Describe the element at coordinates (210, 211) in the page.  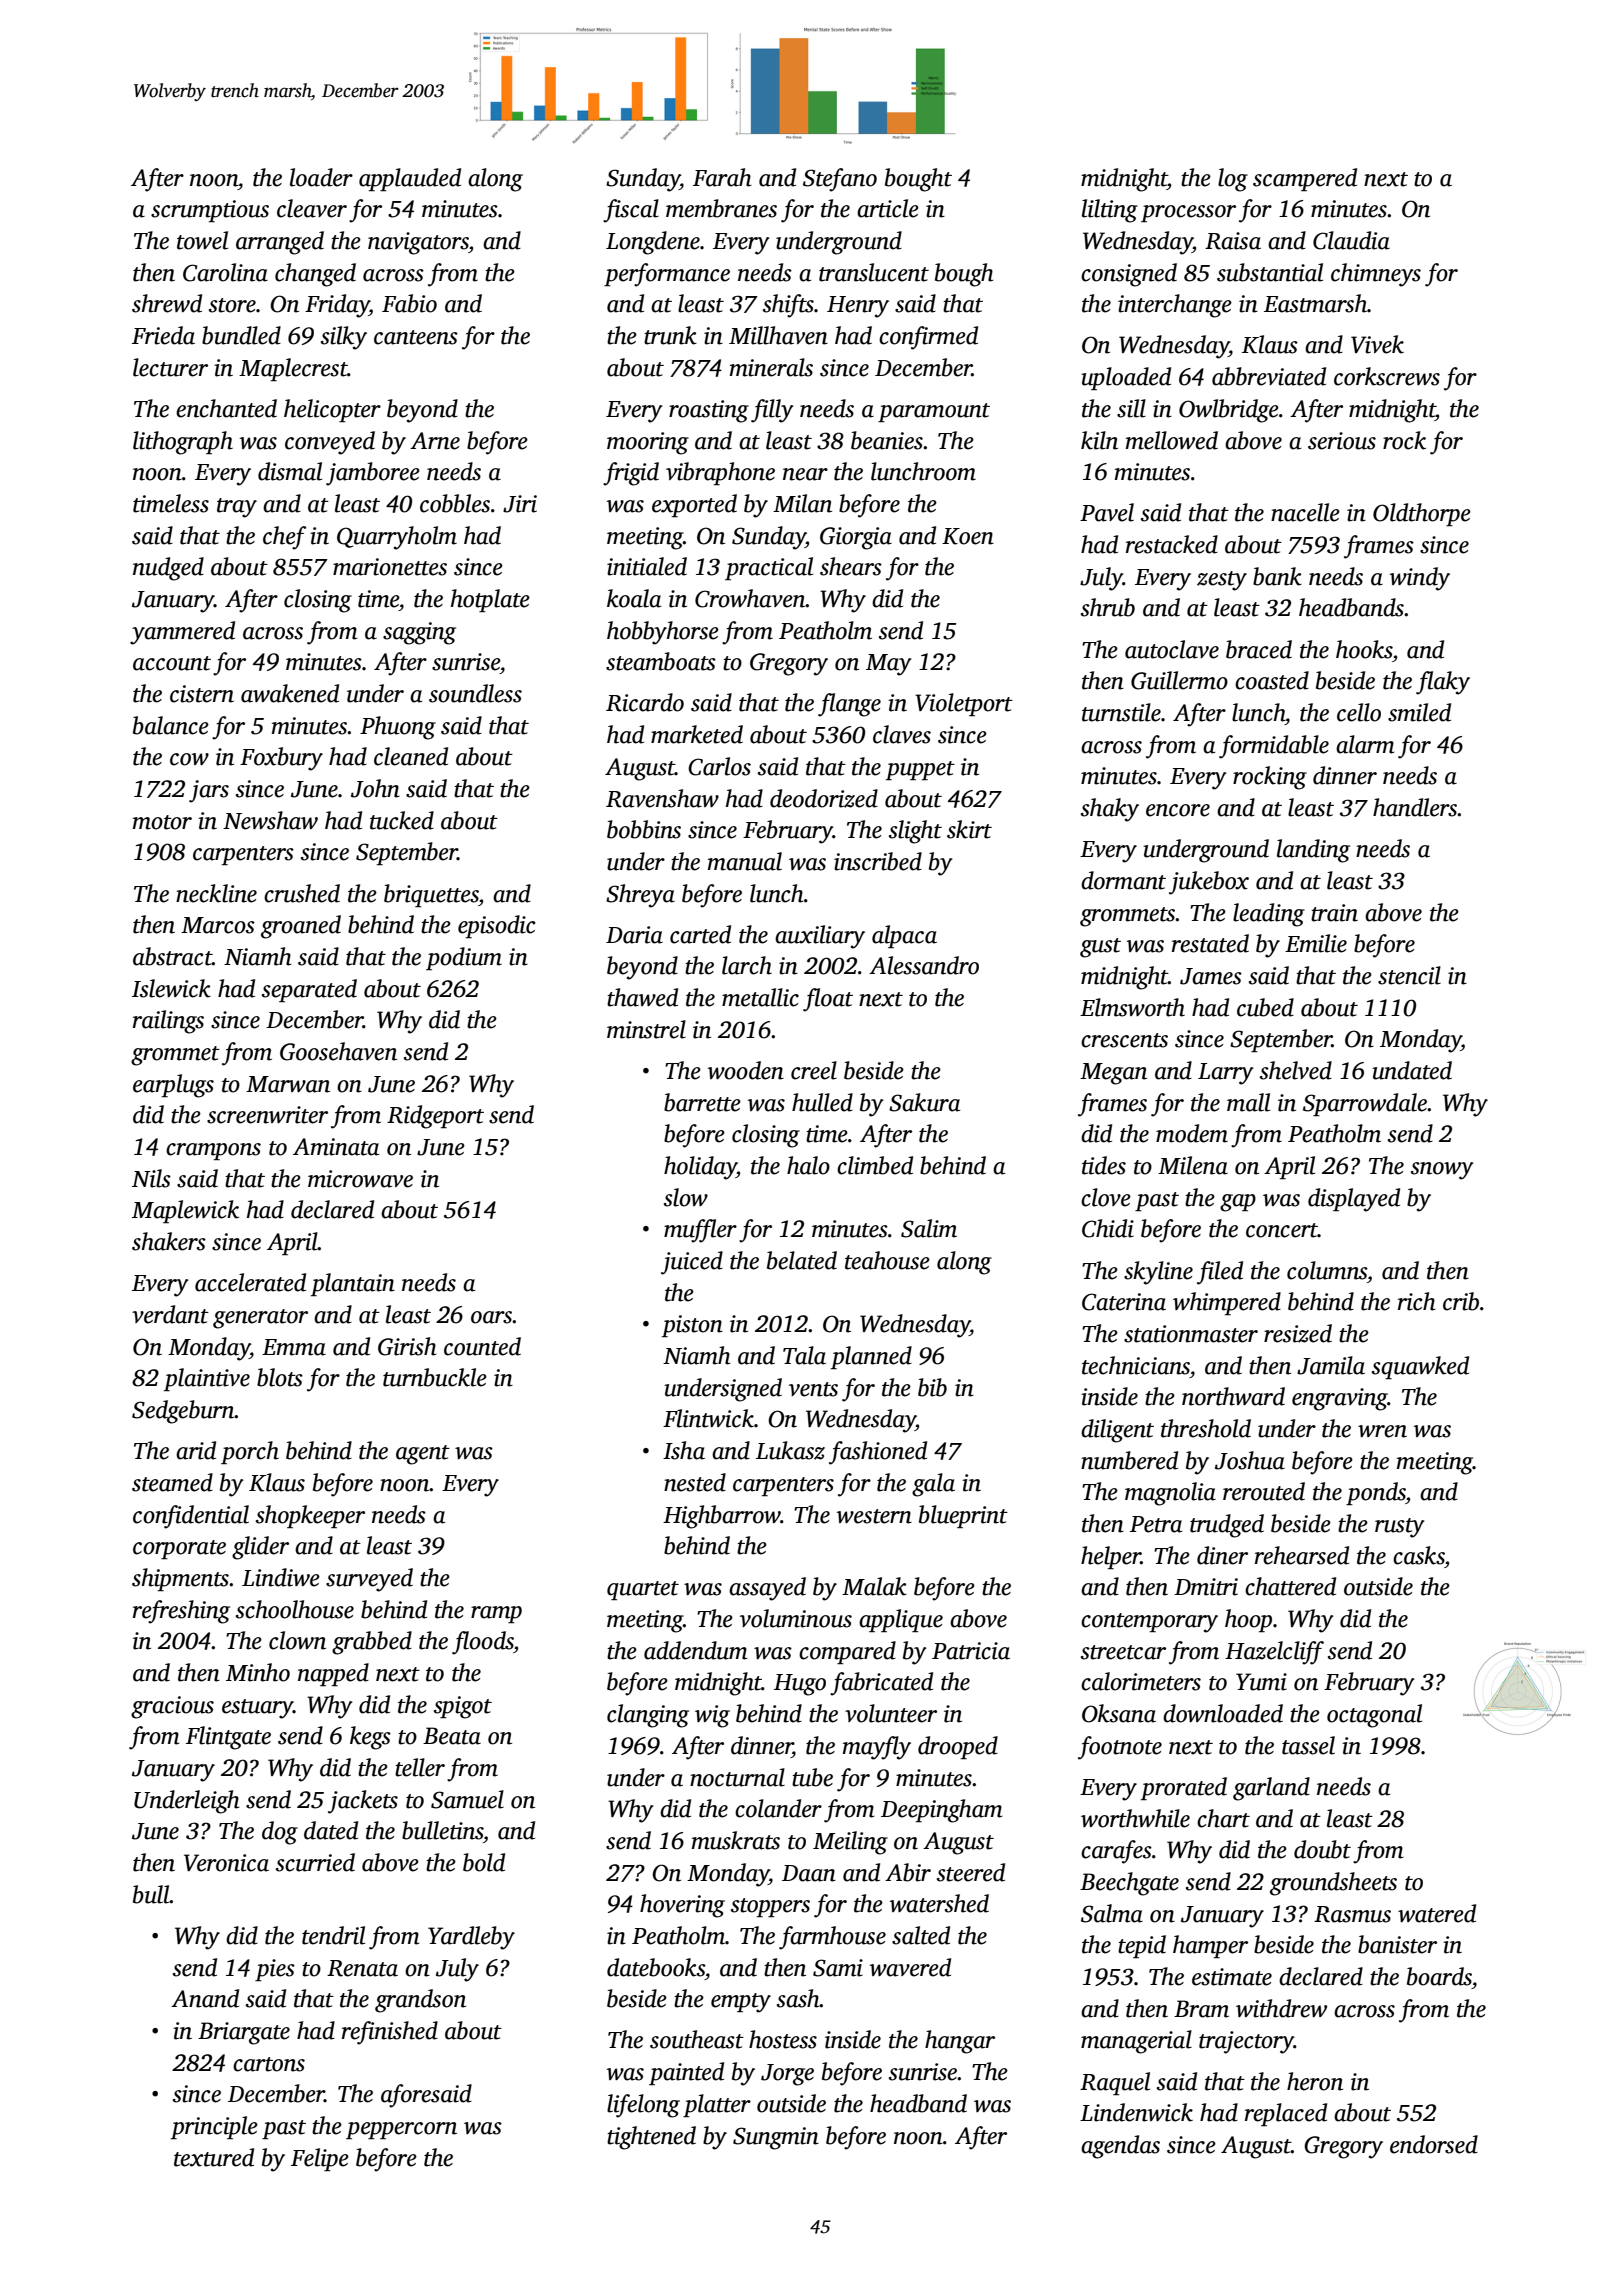
I see `scrumptious` at that location.
